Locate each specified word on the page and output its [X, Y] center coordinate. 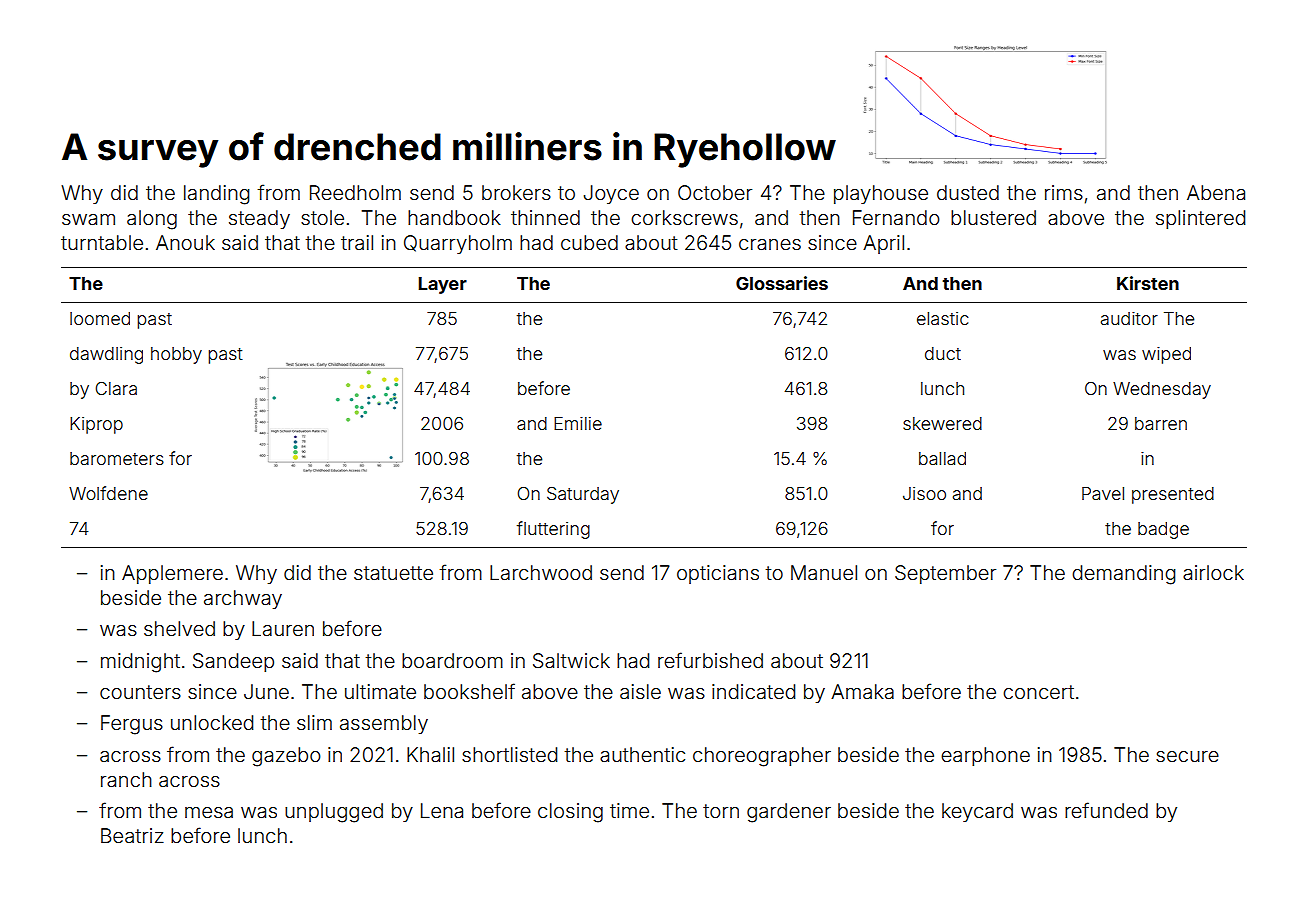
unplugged [334, 813]
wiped [1166, 355]
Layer [443, 285]
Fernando [896, 217]
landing [216, 195]
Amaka [862, 691]
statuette [393, 573]
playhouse [881, 194]
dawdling [106, 355]
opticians [718, 574]
